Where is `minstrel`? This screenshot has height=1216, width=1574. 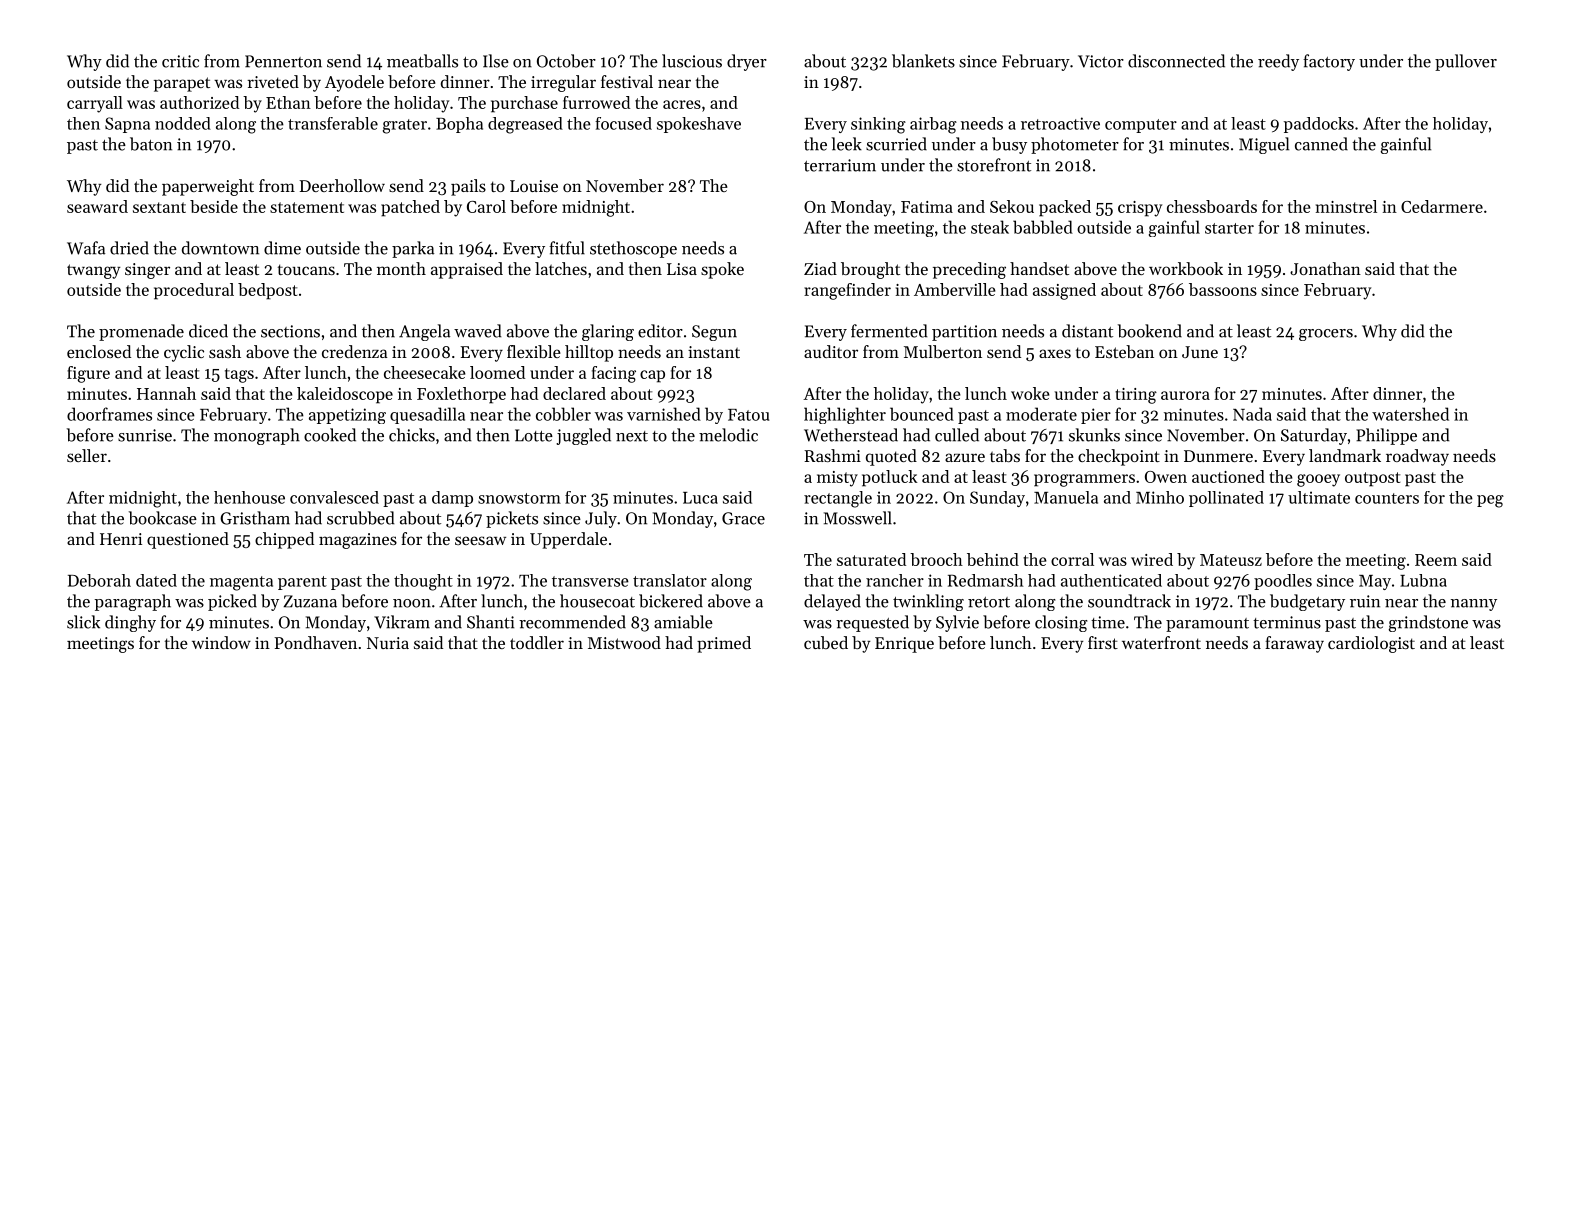
minstrel is located at coordinates (1346, 206).
